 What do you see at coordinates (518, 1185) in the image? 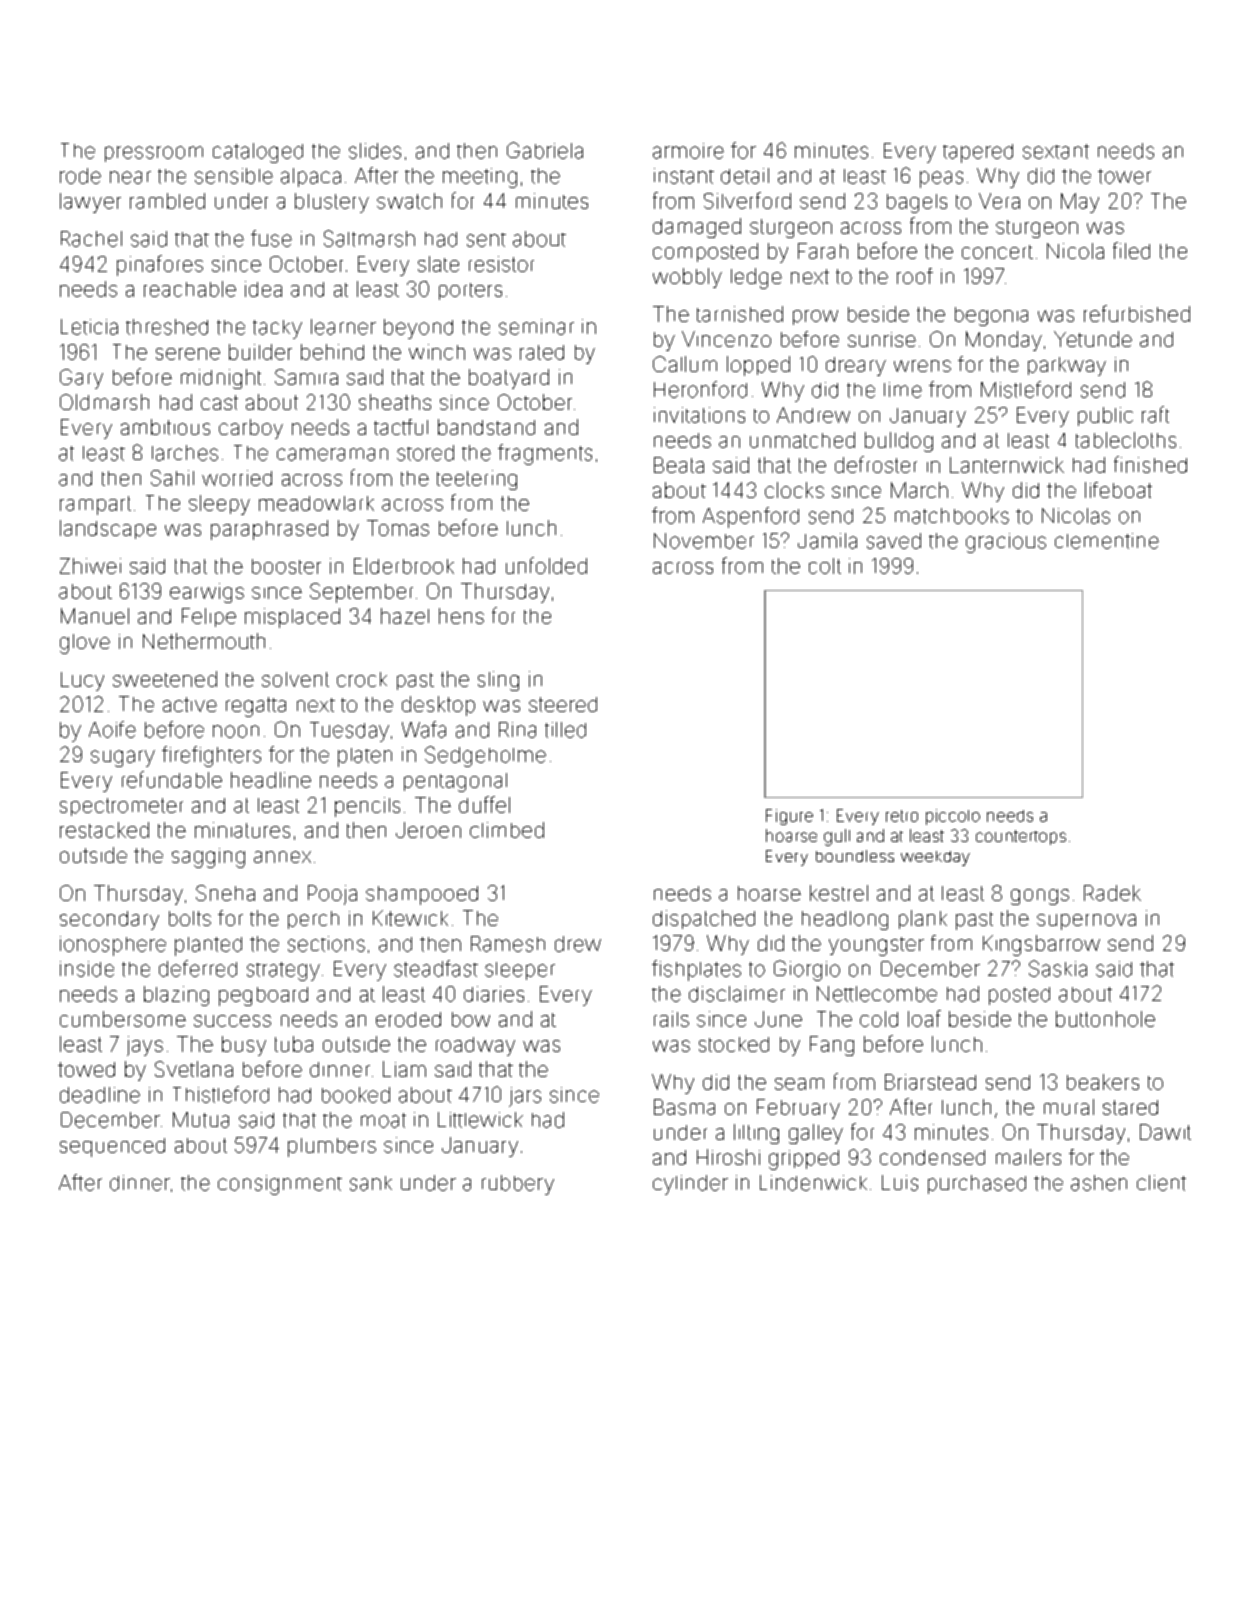
I see `rubbery` at bounding box center [518, 1185].
